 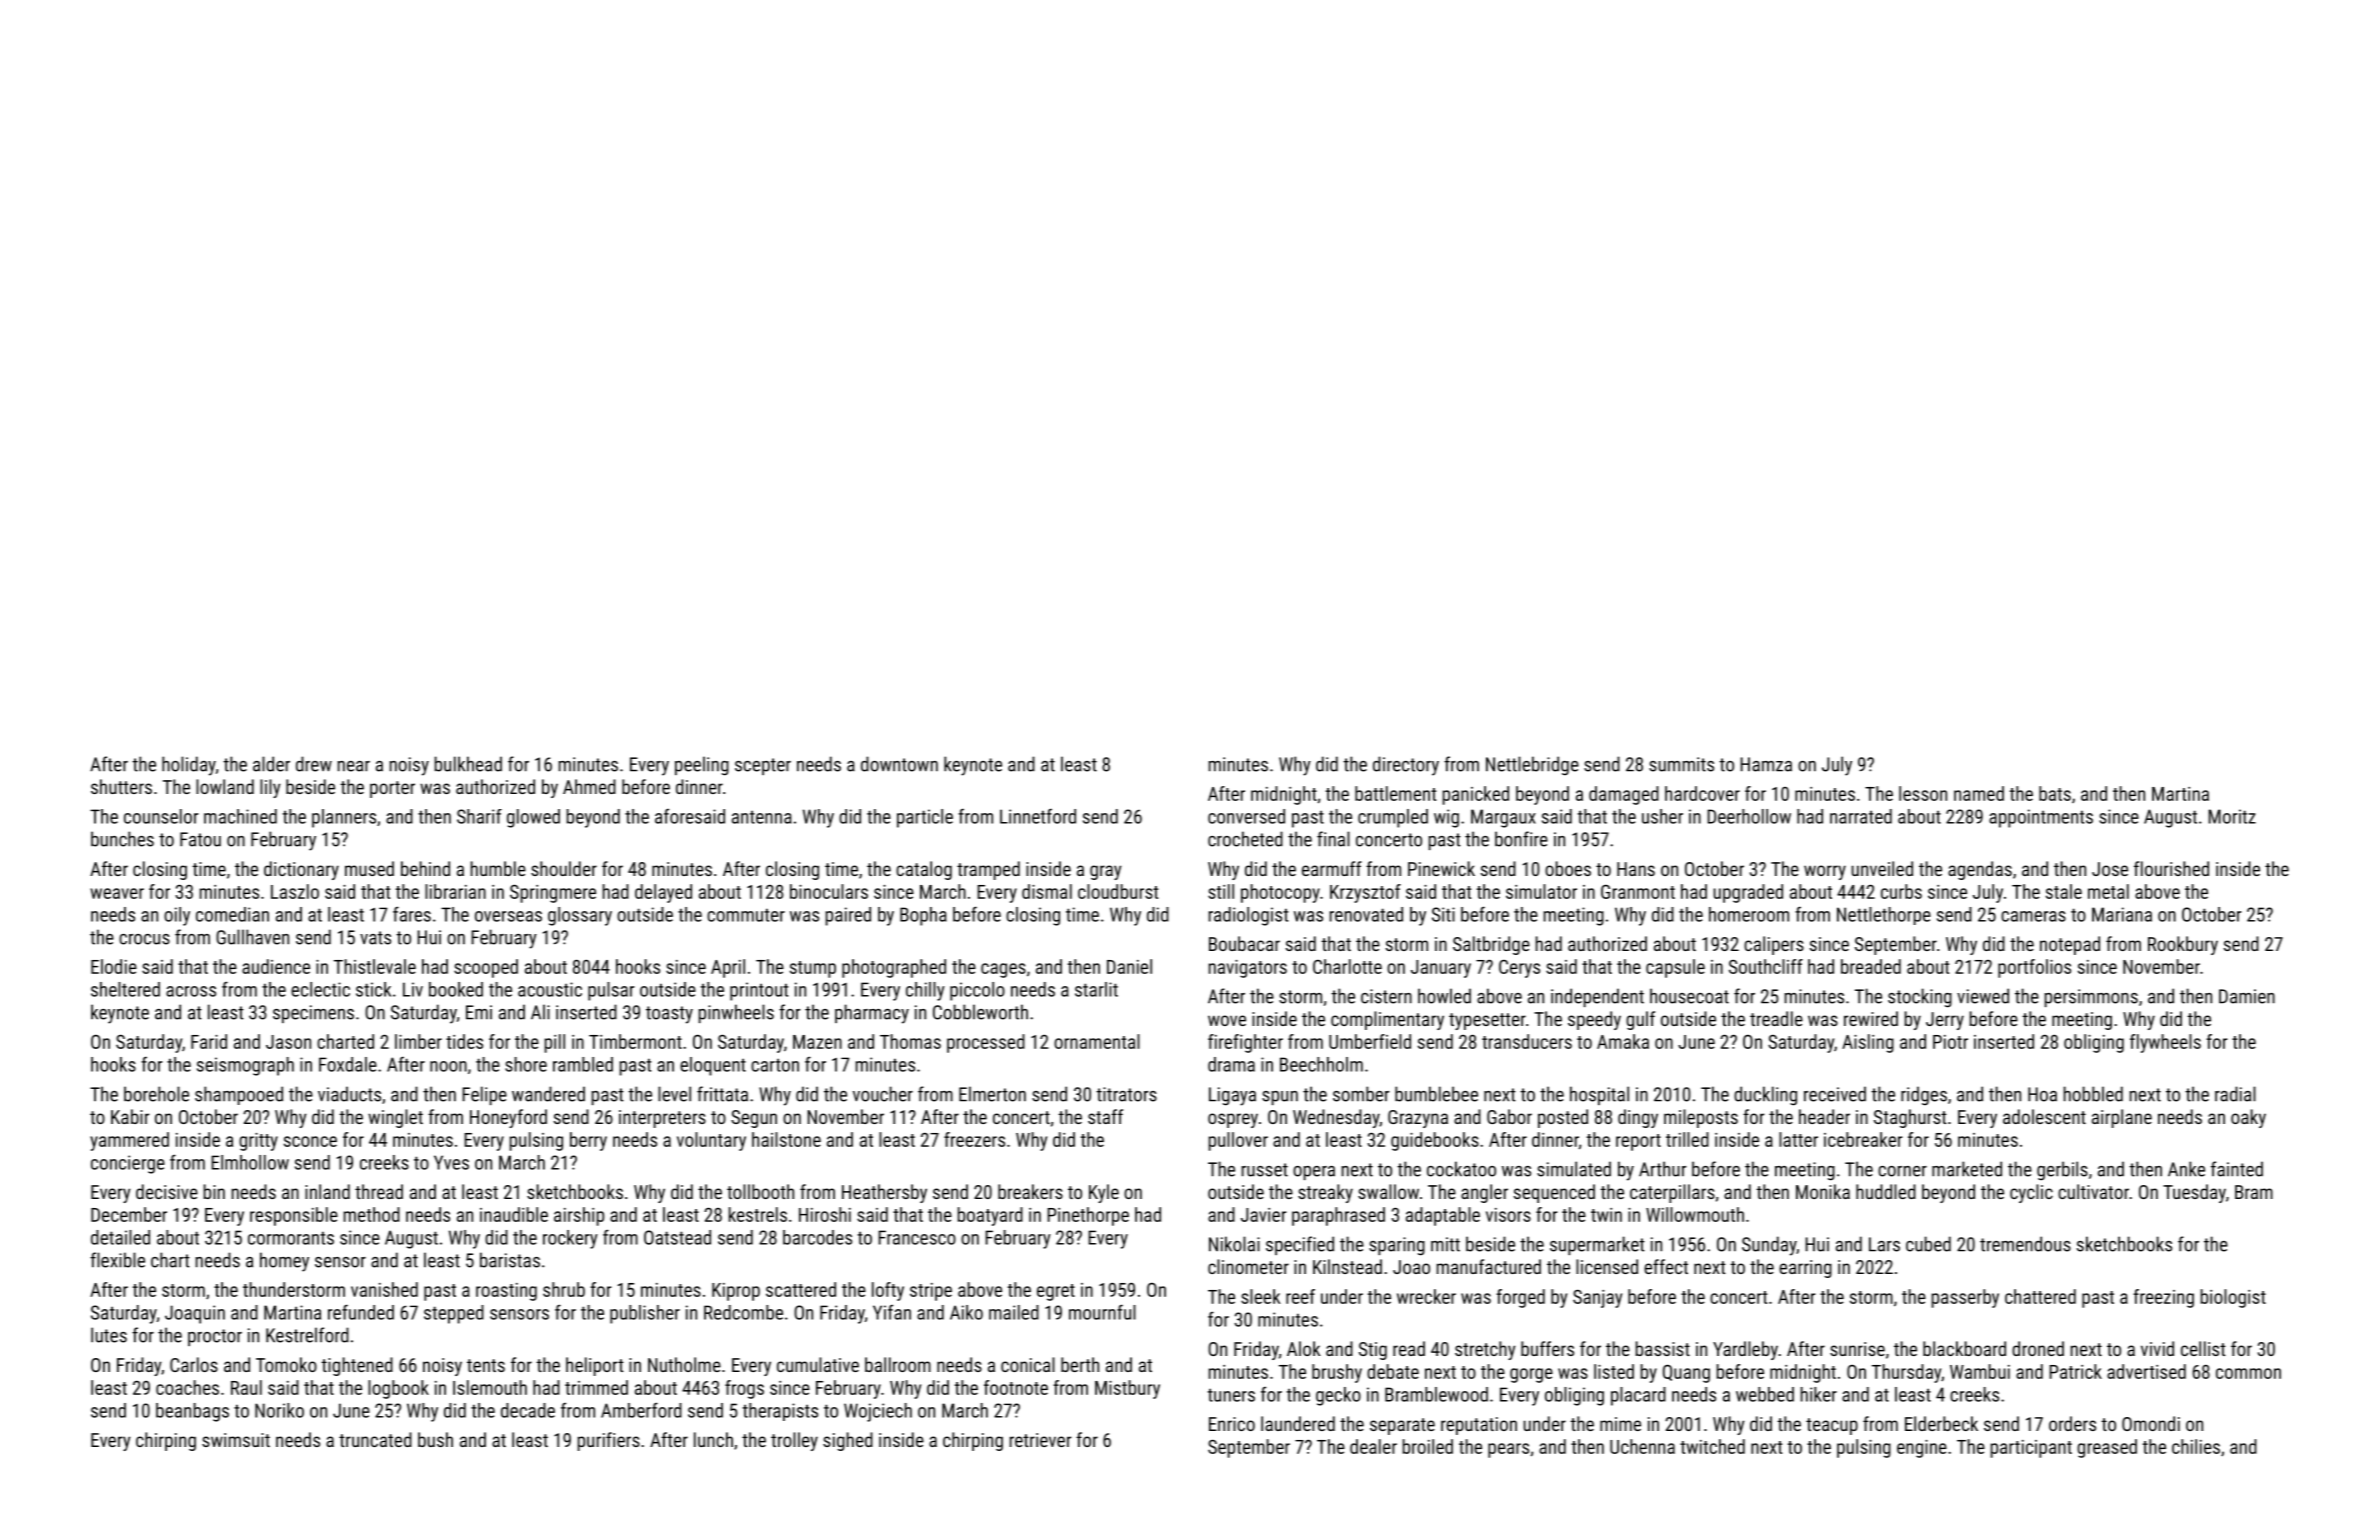 I want to click on specimens, so click(x=313, y=1014).
